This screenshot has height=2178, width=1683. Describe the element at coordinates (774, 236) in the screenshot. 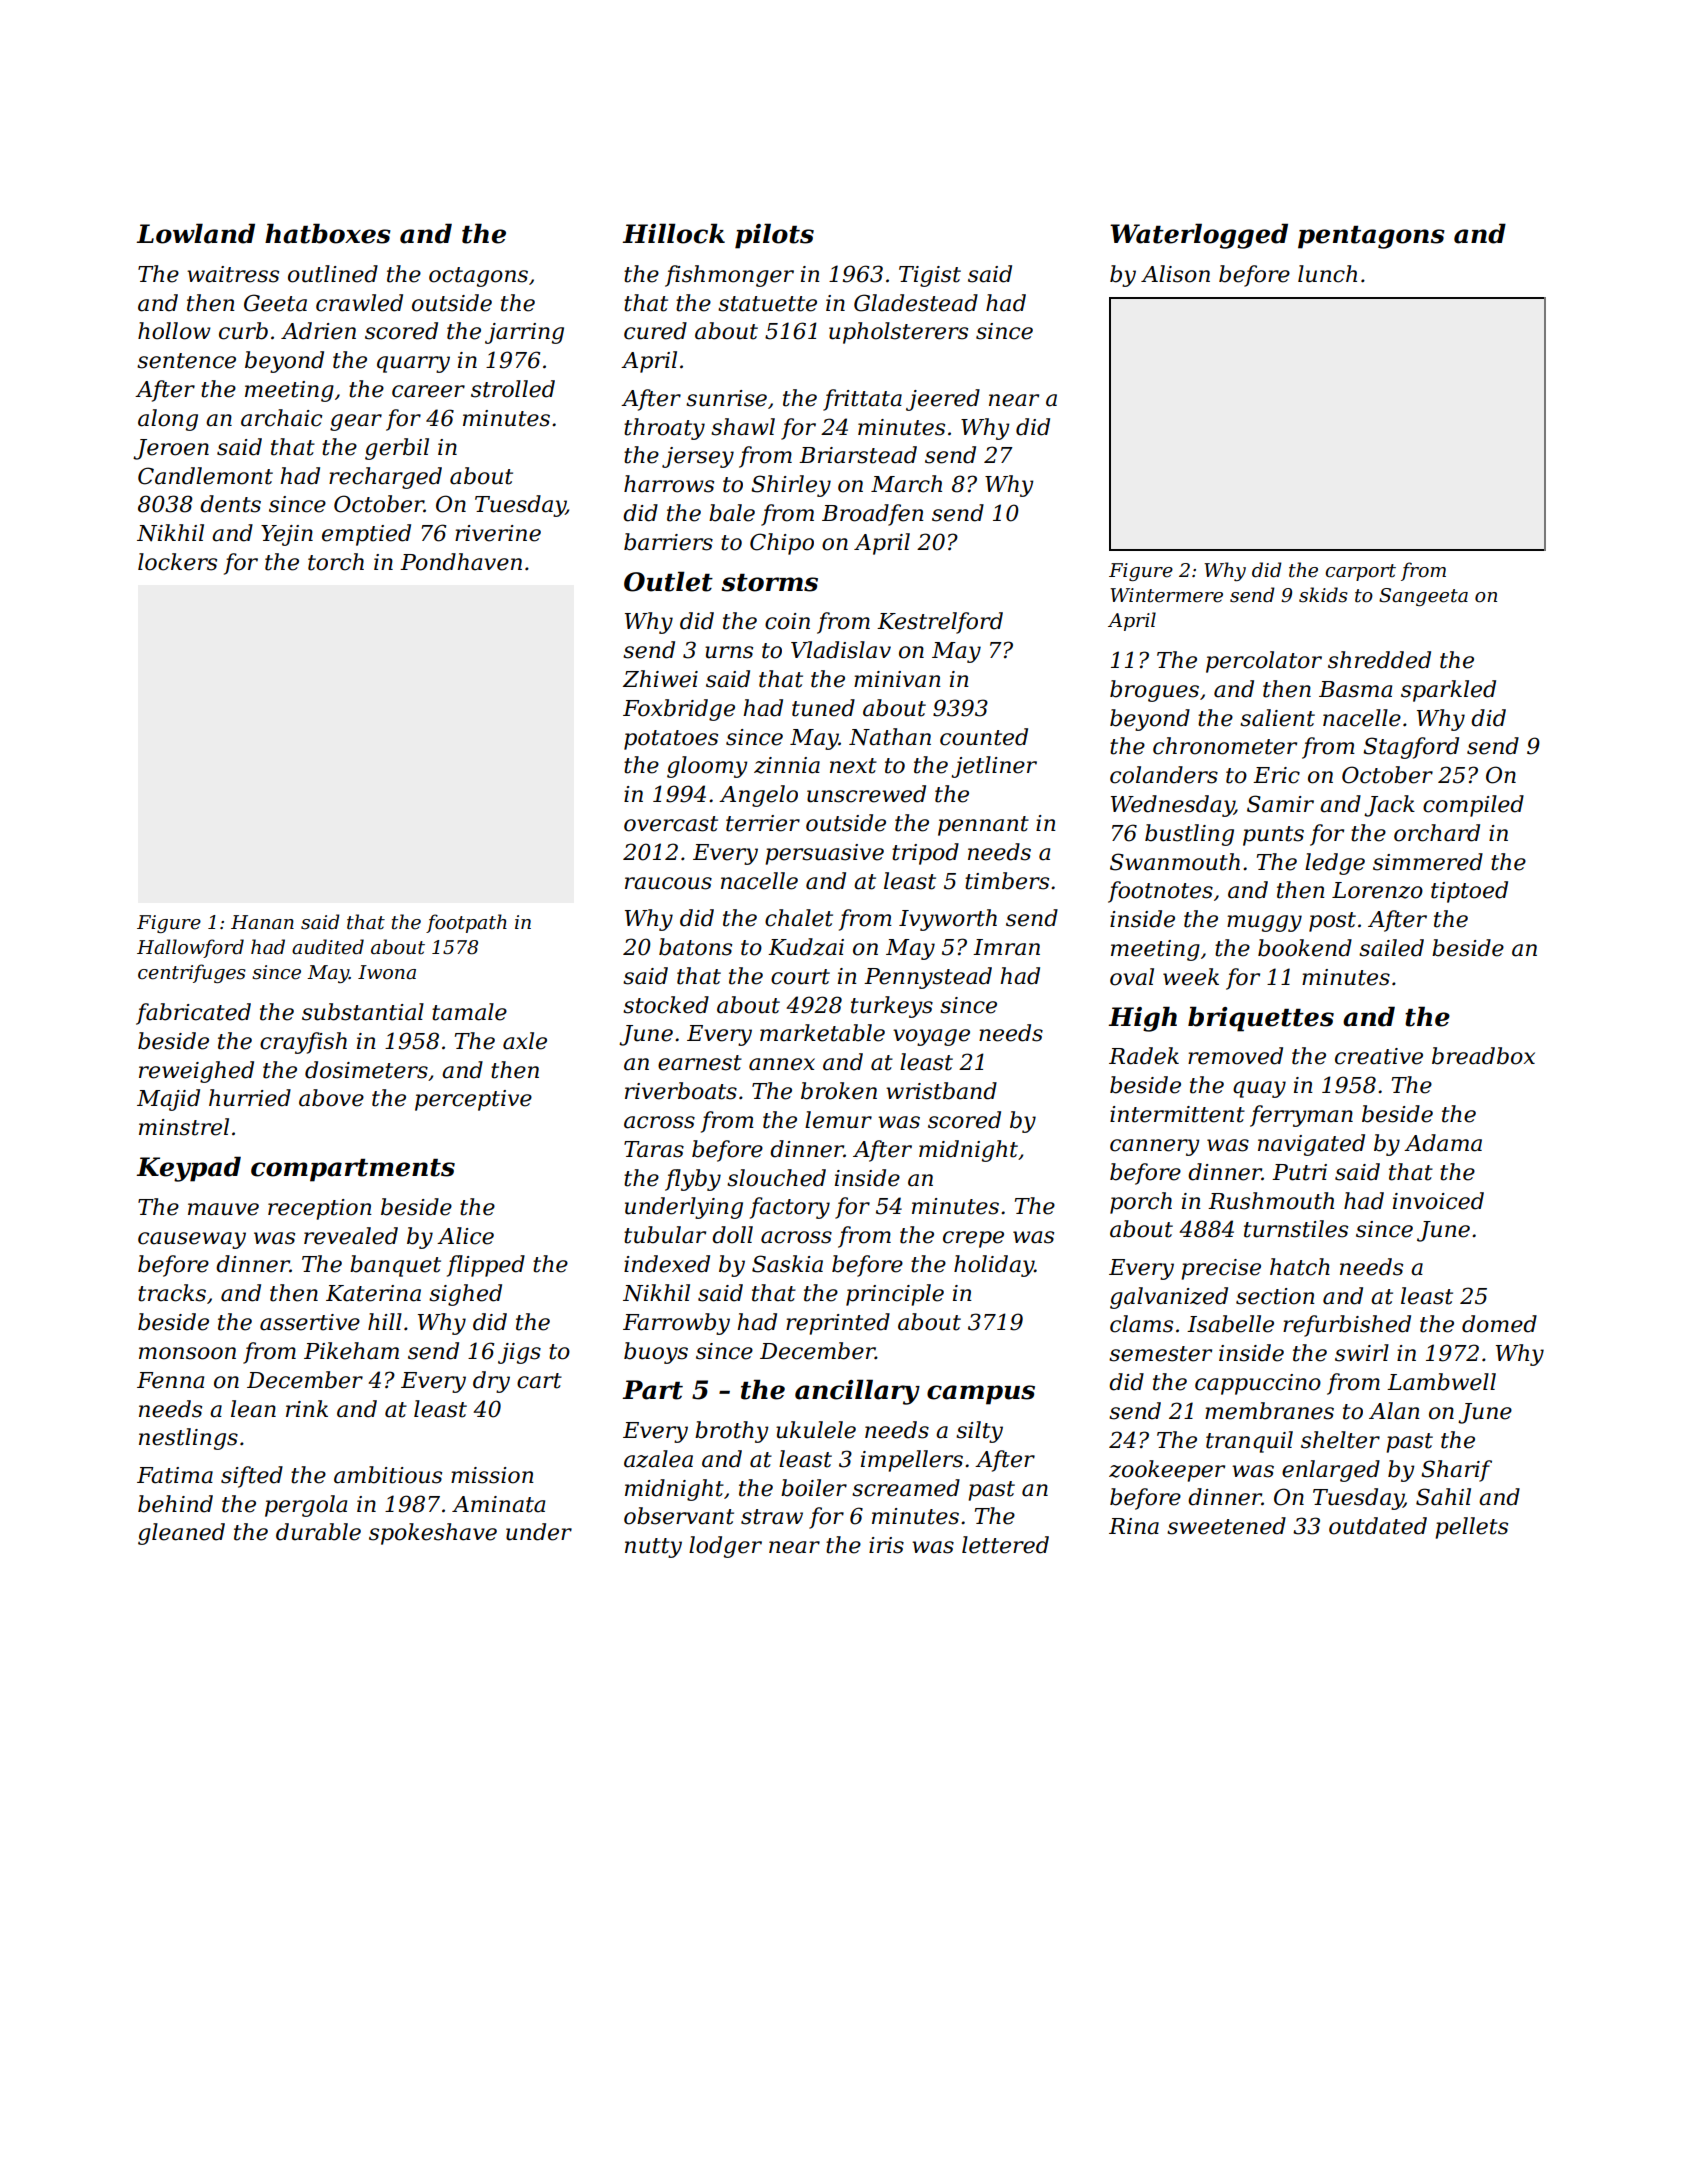

I see `pilots` at that location.
